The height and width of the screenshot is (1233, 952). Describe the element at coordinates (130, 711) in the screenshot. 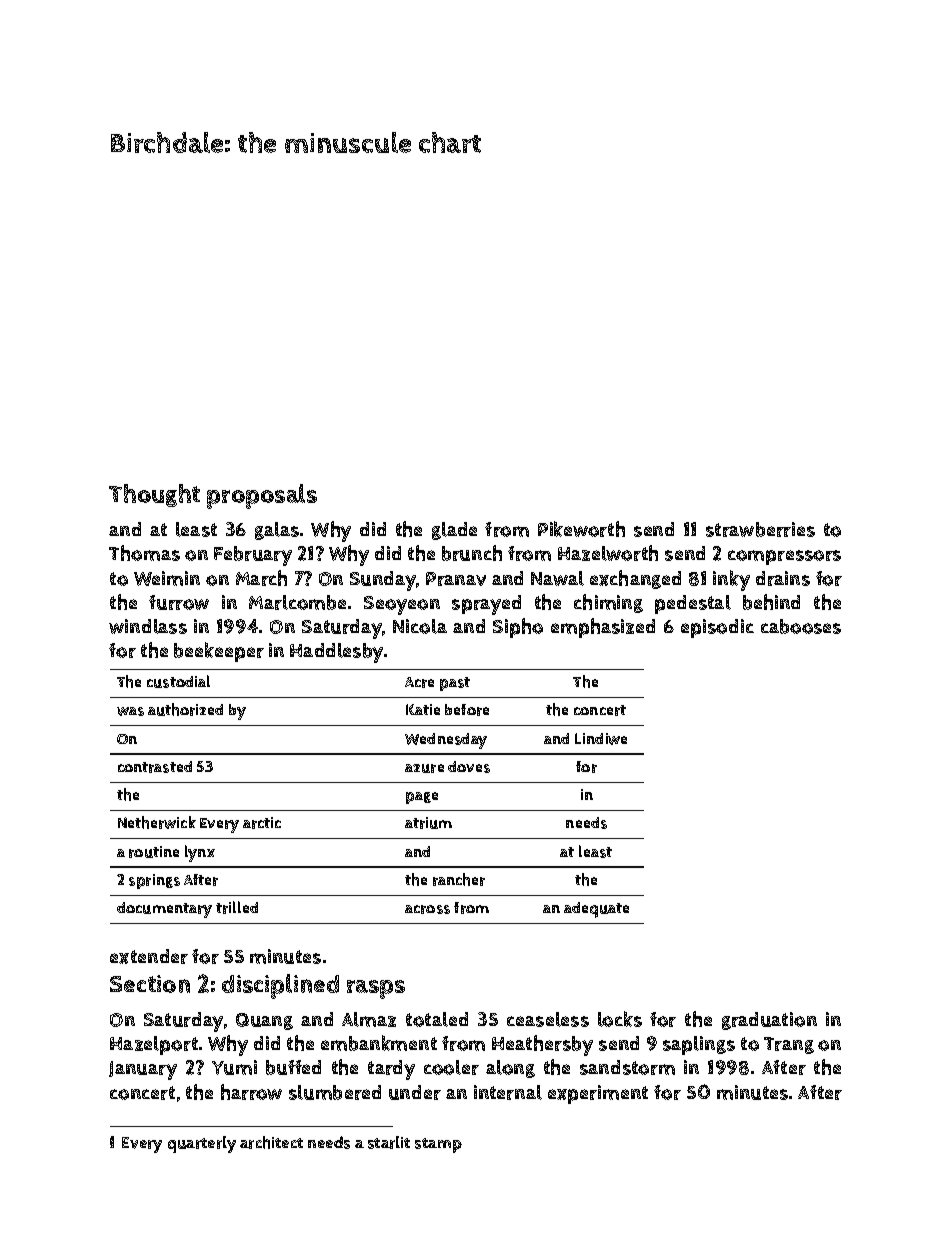

I see `was` at that location.
